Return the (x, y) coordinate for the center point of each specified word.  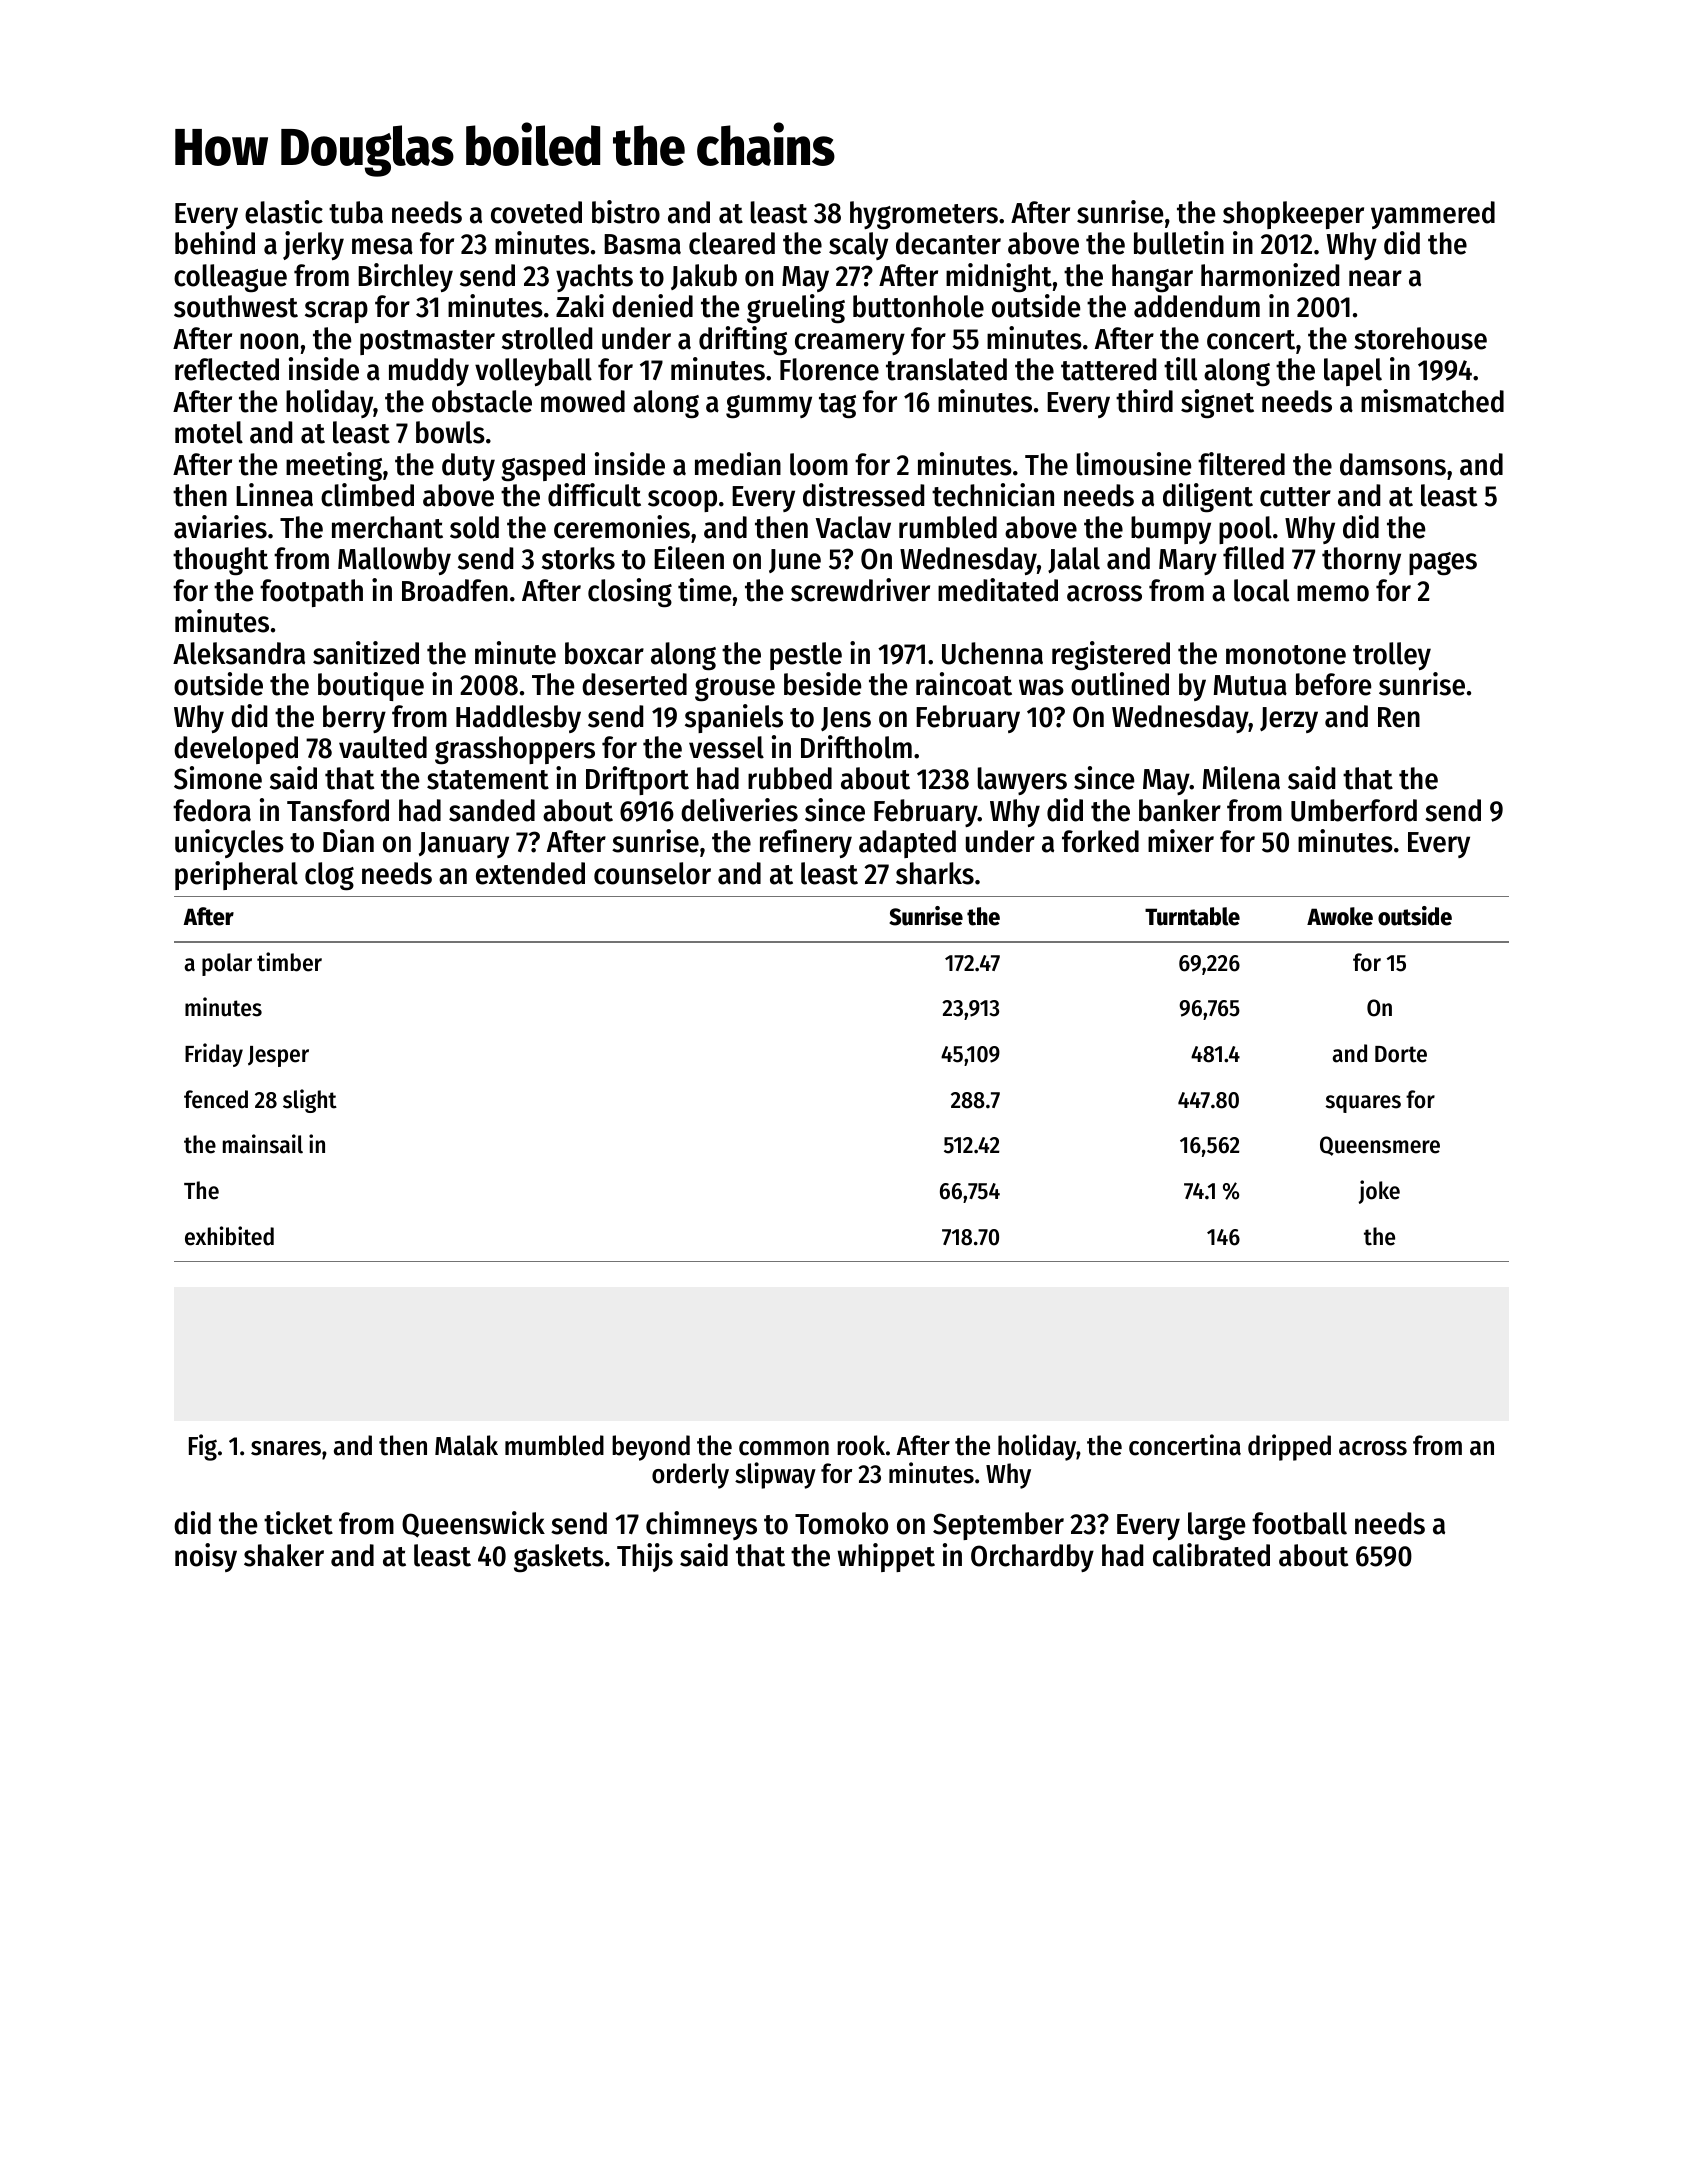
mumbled (554, 1445)
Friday (214, 1055)
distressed (863, 495)
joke (1379, 1192)
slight (310, 1101)
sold (474, 527)
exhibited (229, 1236)
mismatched (1432, 401)
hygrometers (924, 215)
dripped (1289, 1447)
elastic (284, 212)
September (998, 1526)
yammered (1433, 215)
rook (861, 1445)
